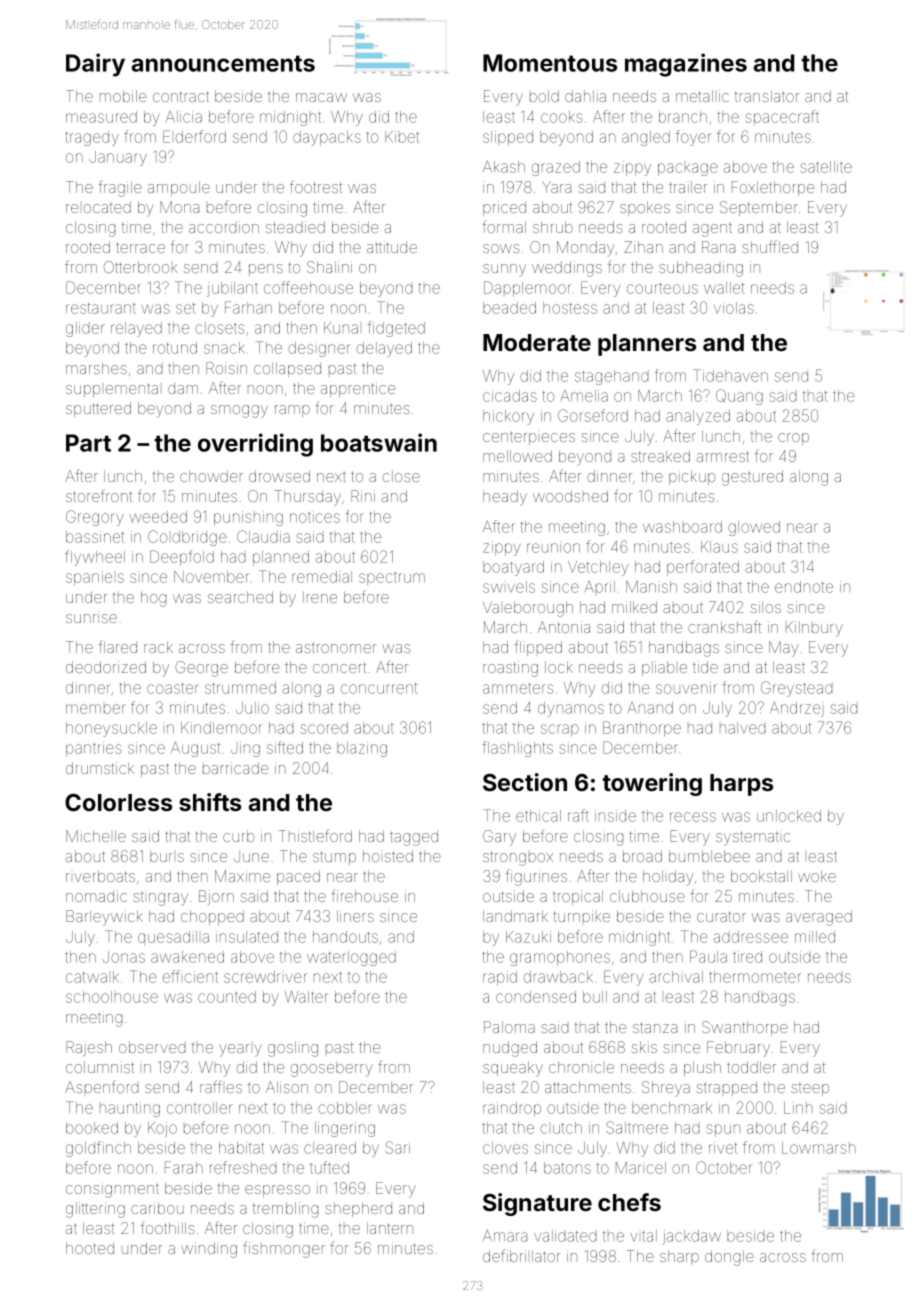 The height and width of the document is (1314, 924). Describe the element at coordinates (243, 1167) in the document. I see `refreshed` at that location.
